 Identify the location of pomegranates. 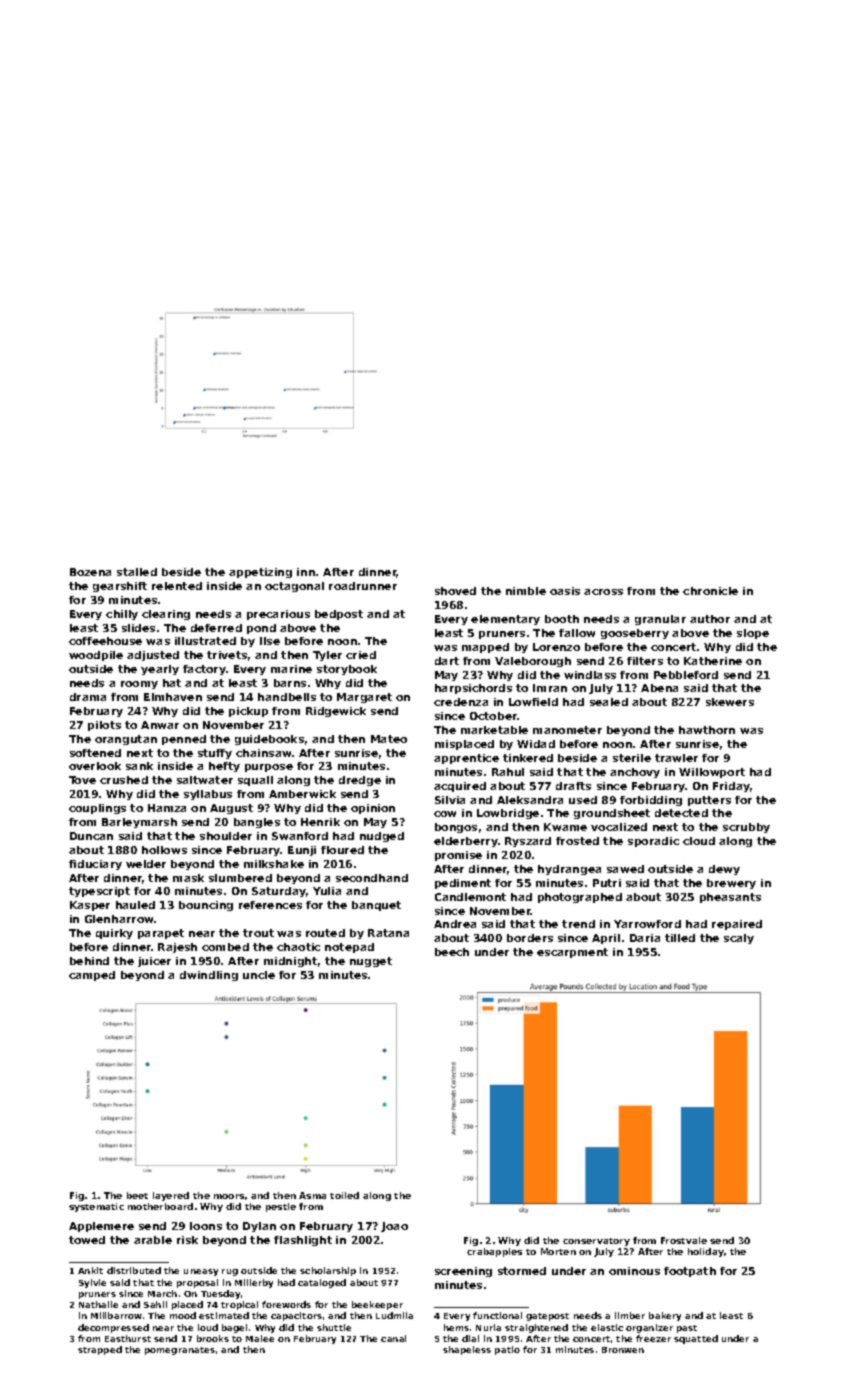
(180, 1351).
